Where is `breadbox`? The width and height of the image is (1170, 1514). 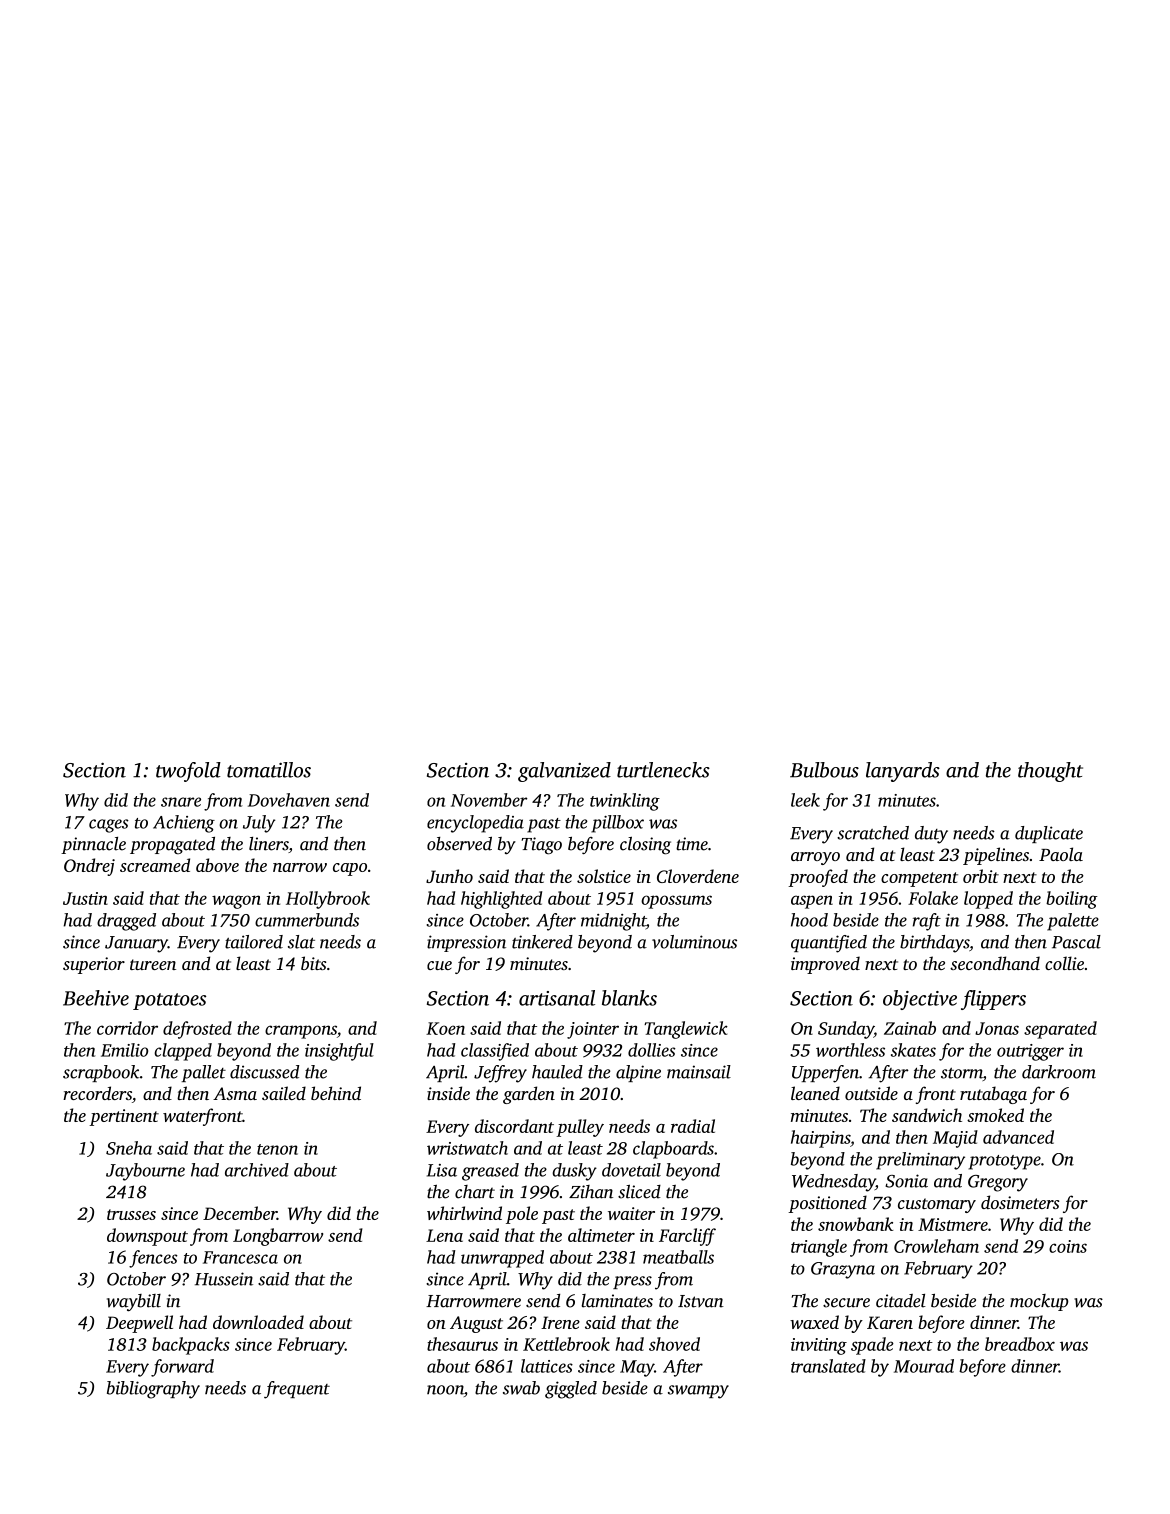
breadbox is located at coordinates (1020, 1344).
